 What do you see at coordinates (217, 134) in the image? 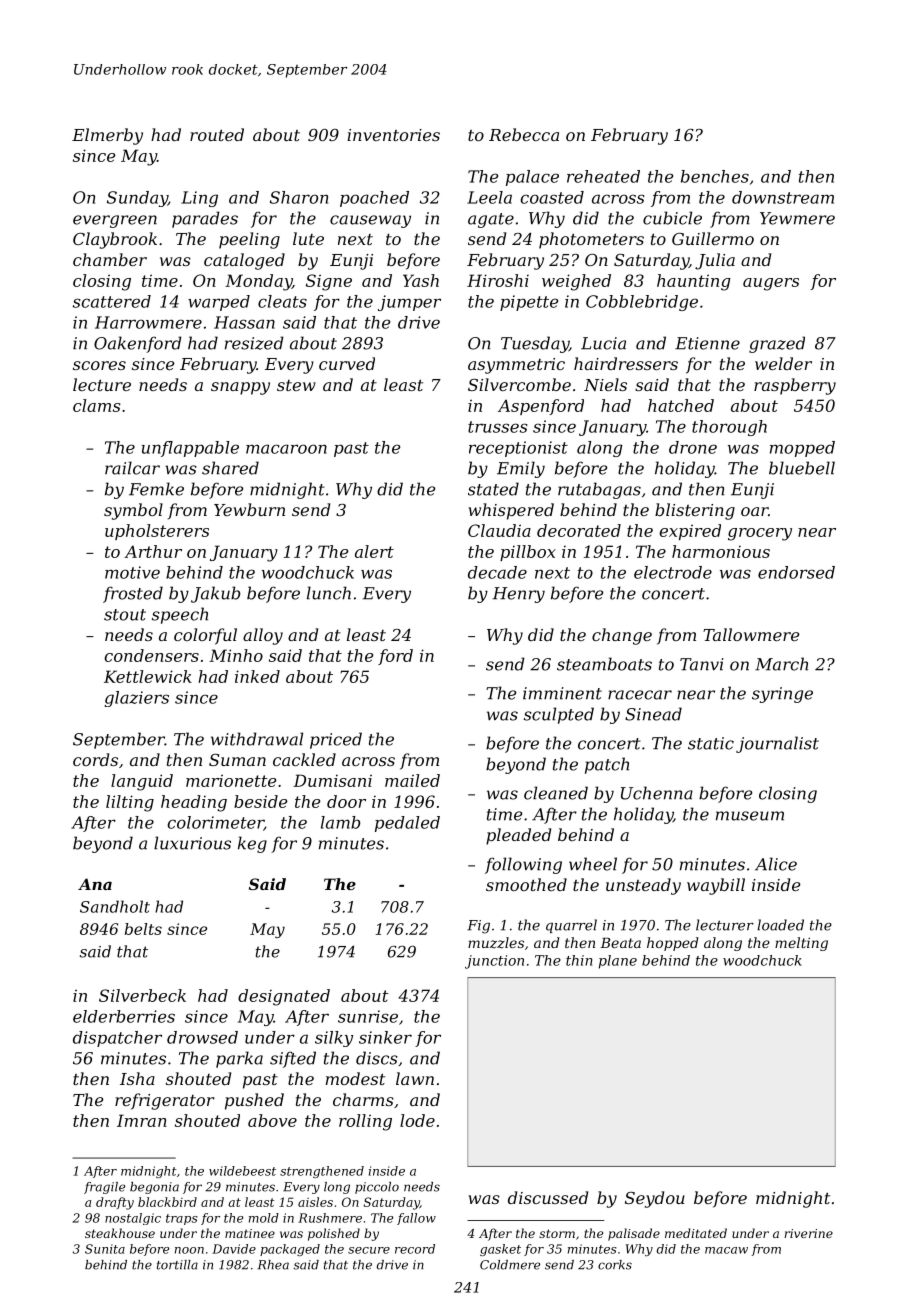
I see `routed` at bounding box center [217, 134].
